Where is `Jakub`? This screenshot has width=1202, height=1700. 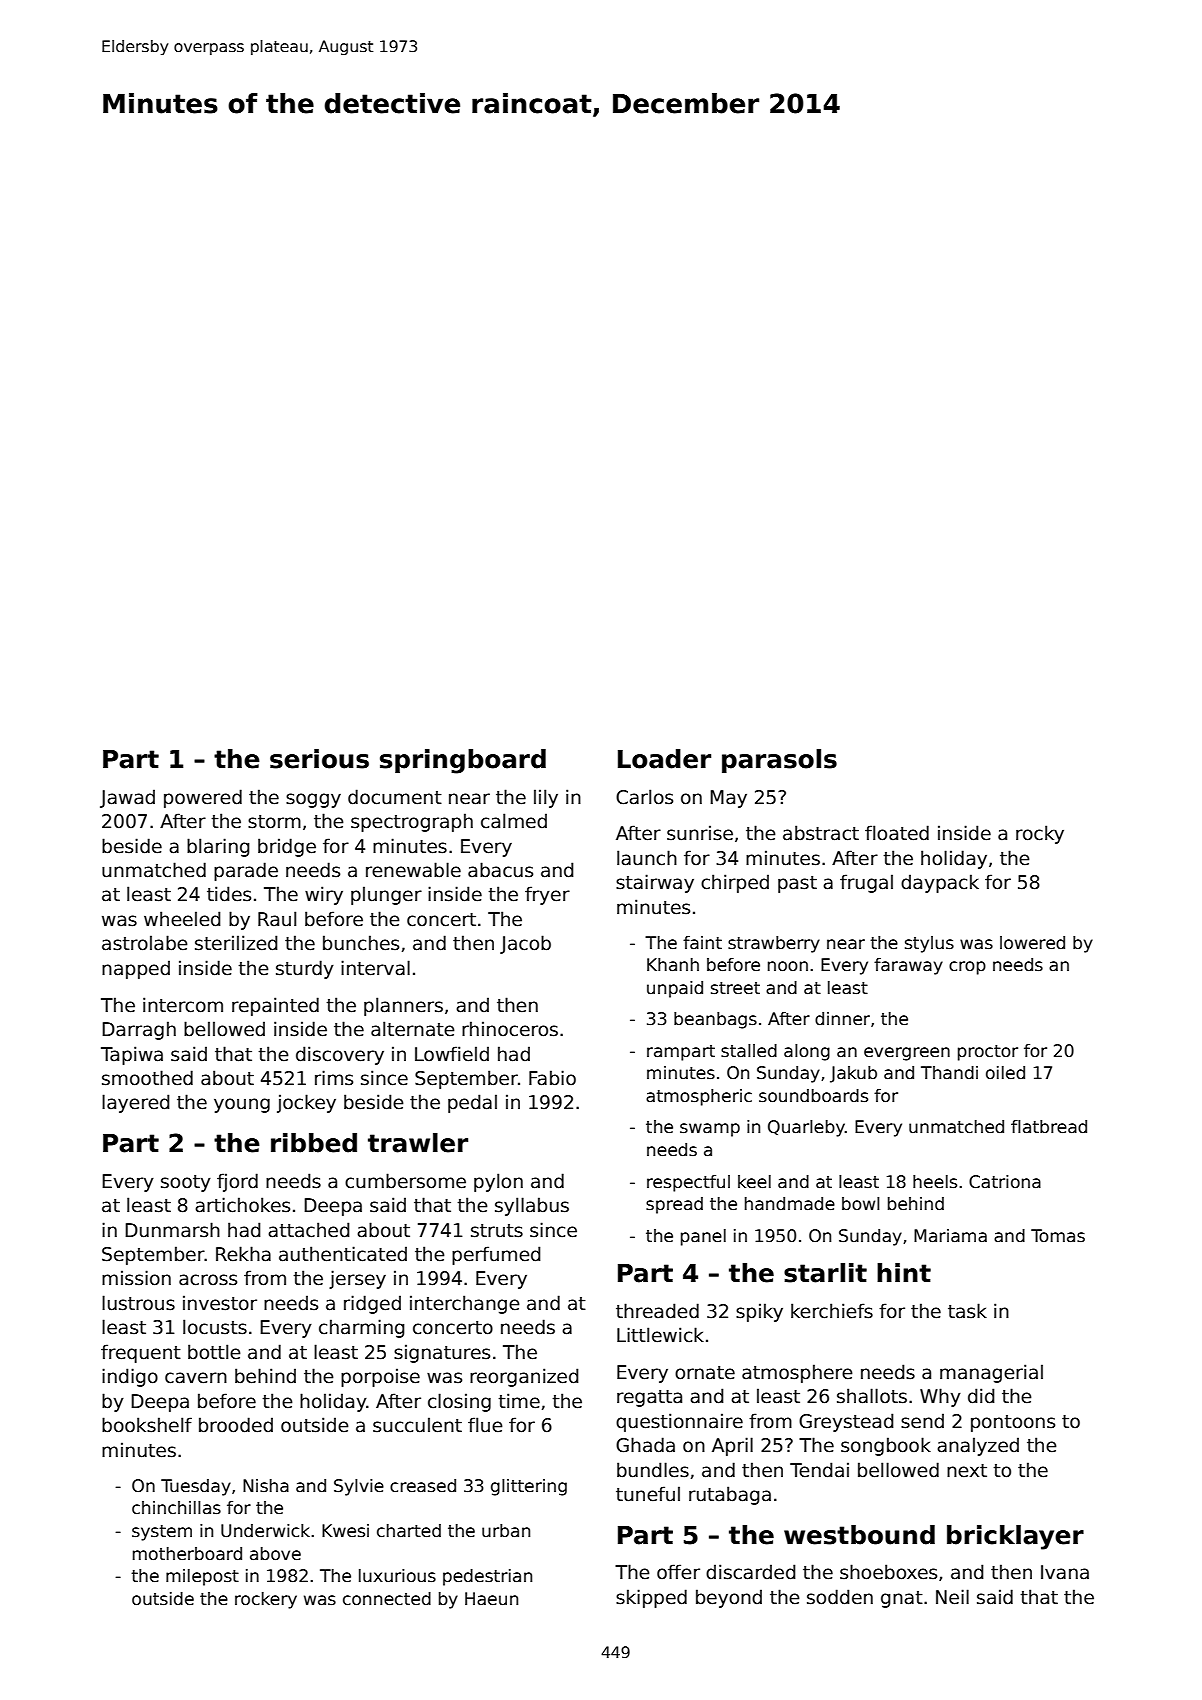 Jakub is located at coordinates (853, 1074).
